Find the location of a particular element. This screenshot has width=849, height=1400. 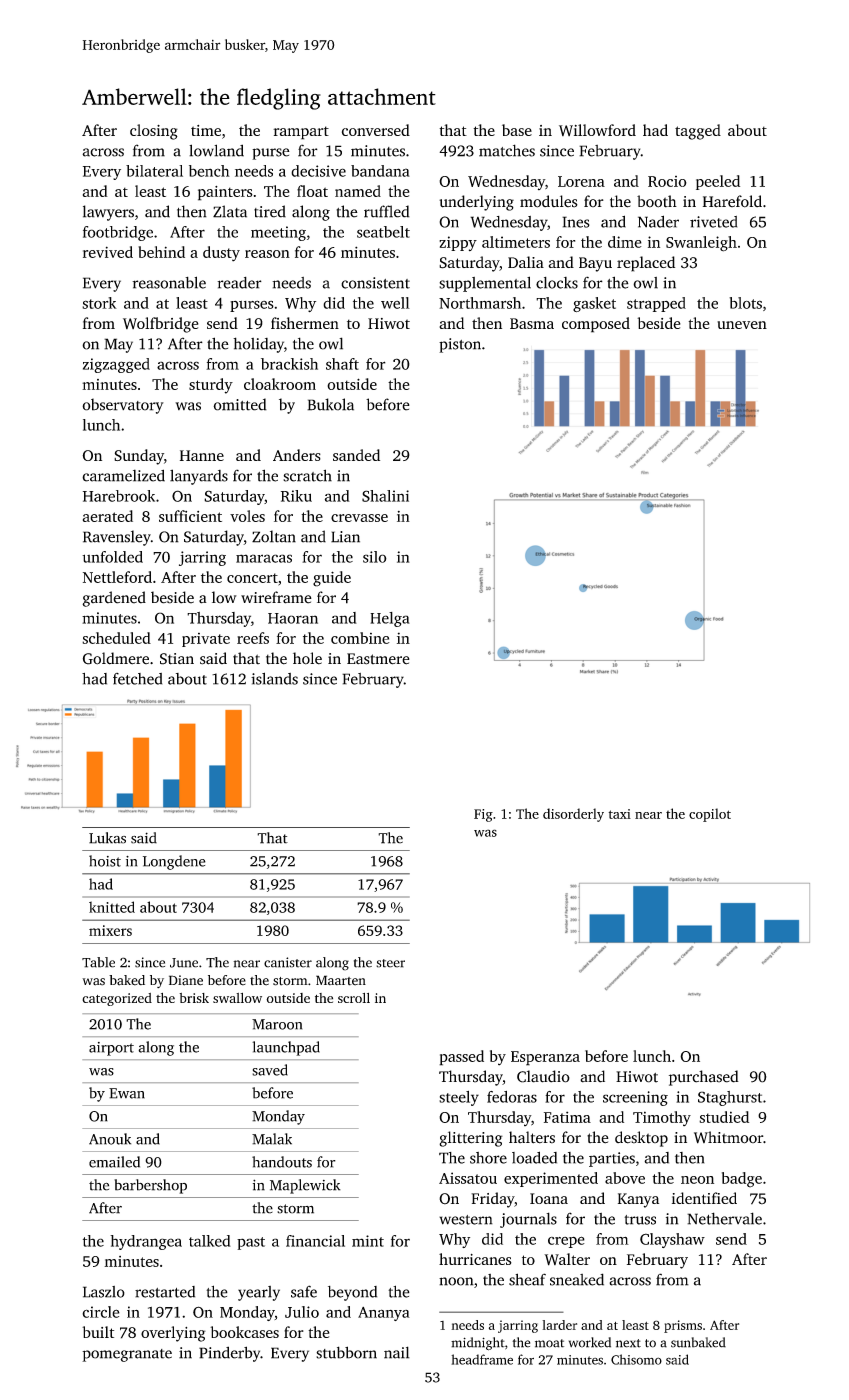

worked is located at coordinates (590, 1342).
